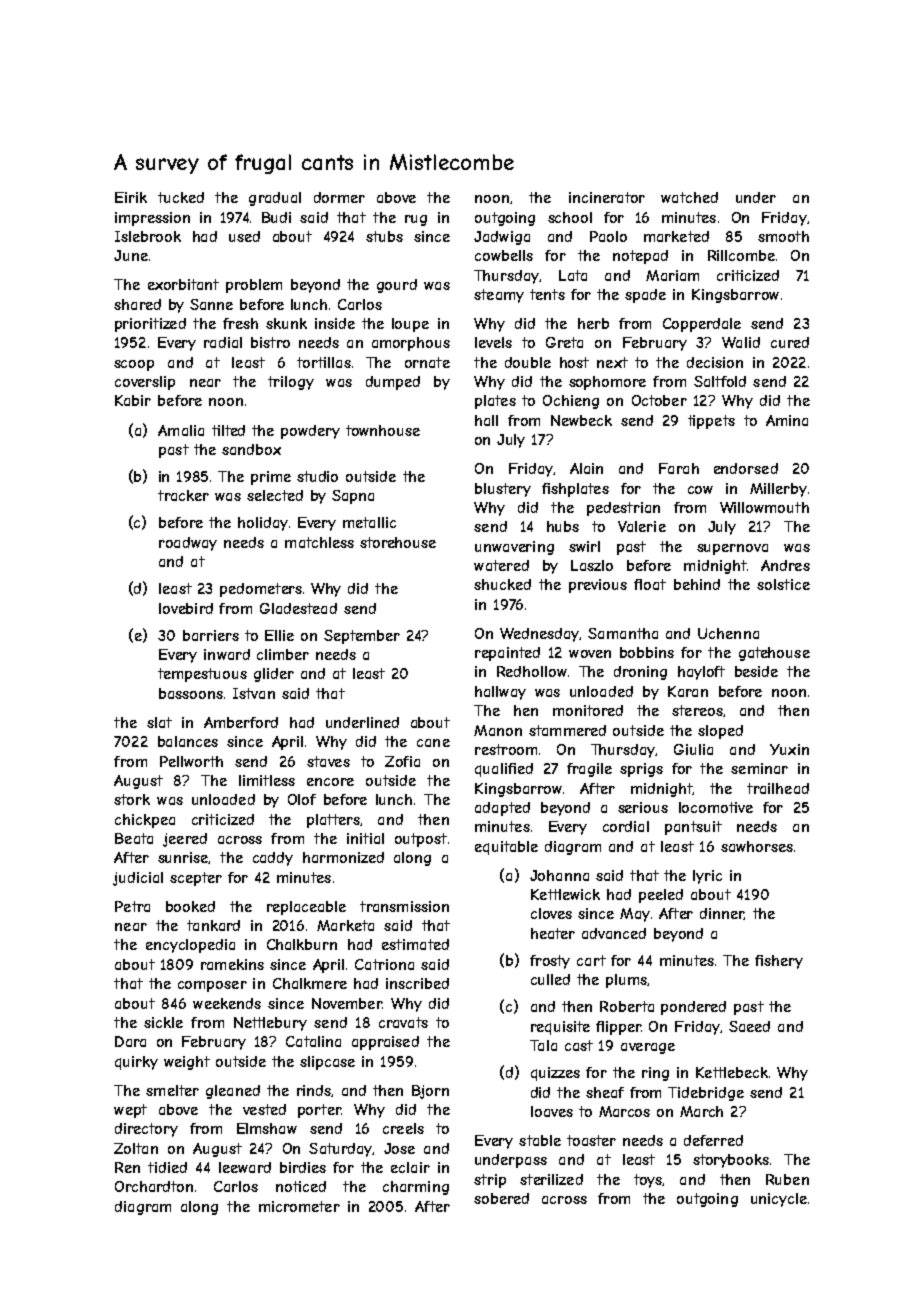 This document has height=1314, width=924. I want to click on Orchardton, so click(154, 1186).
